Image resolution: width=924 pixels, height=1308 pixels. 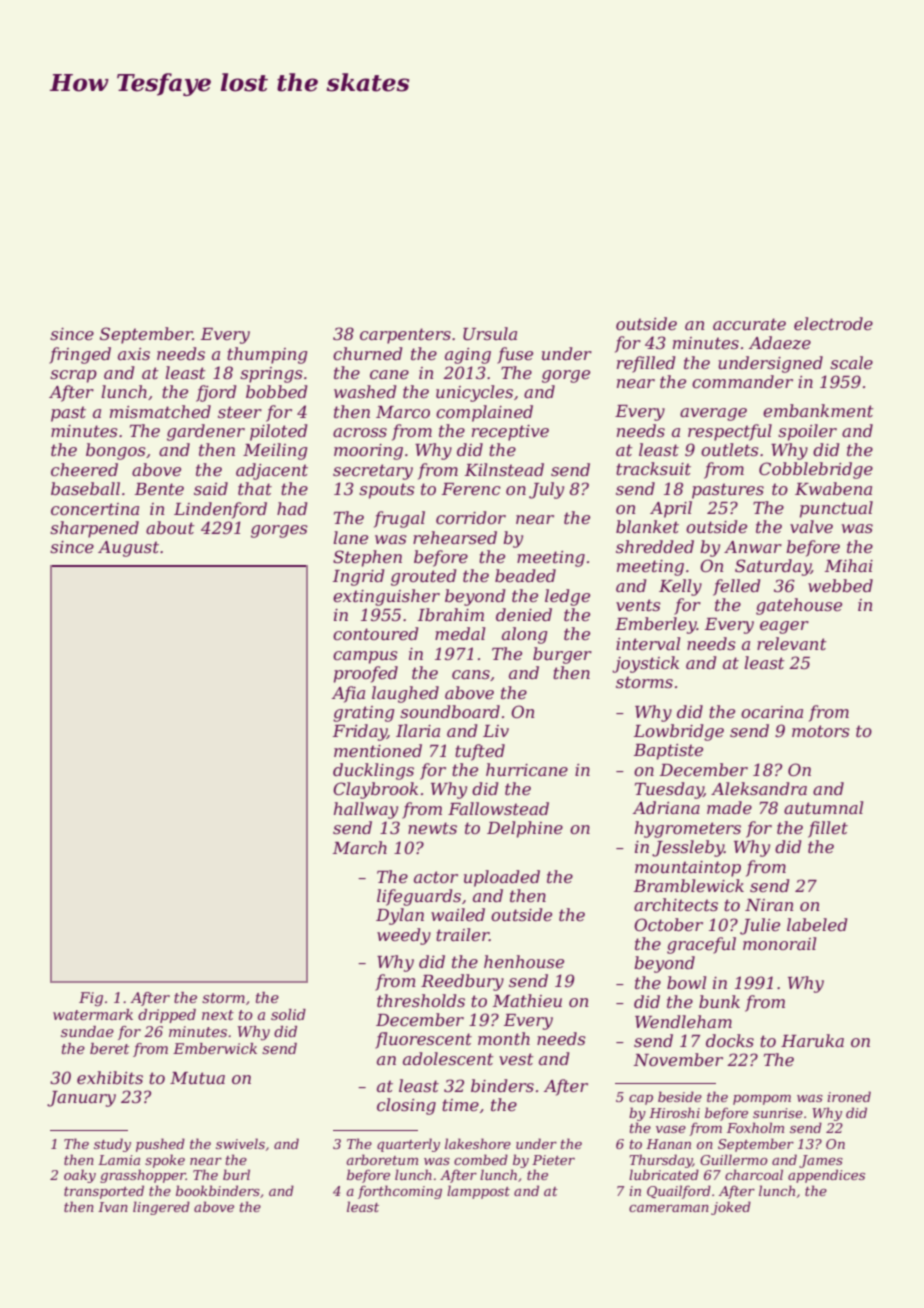 I want to click on August, so click(x=128, y=549).
